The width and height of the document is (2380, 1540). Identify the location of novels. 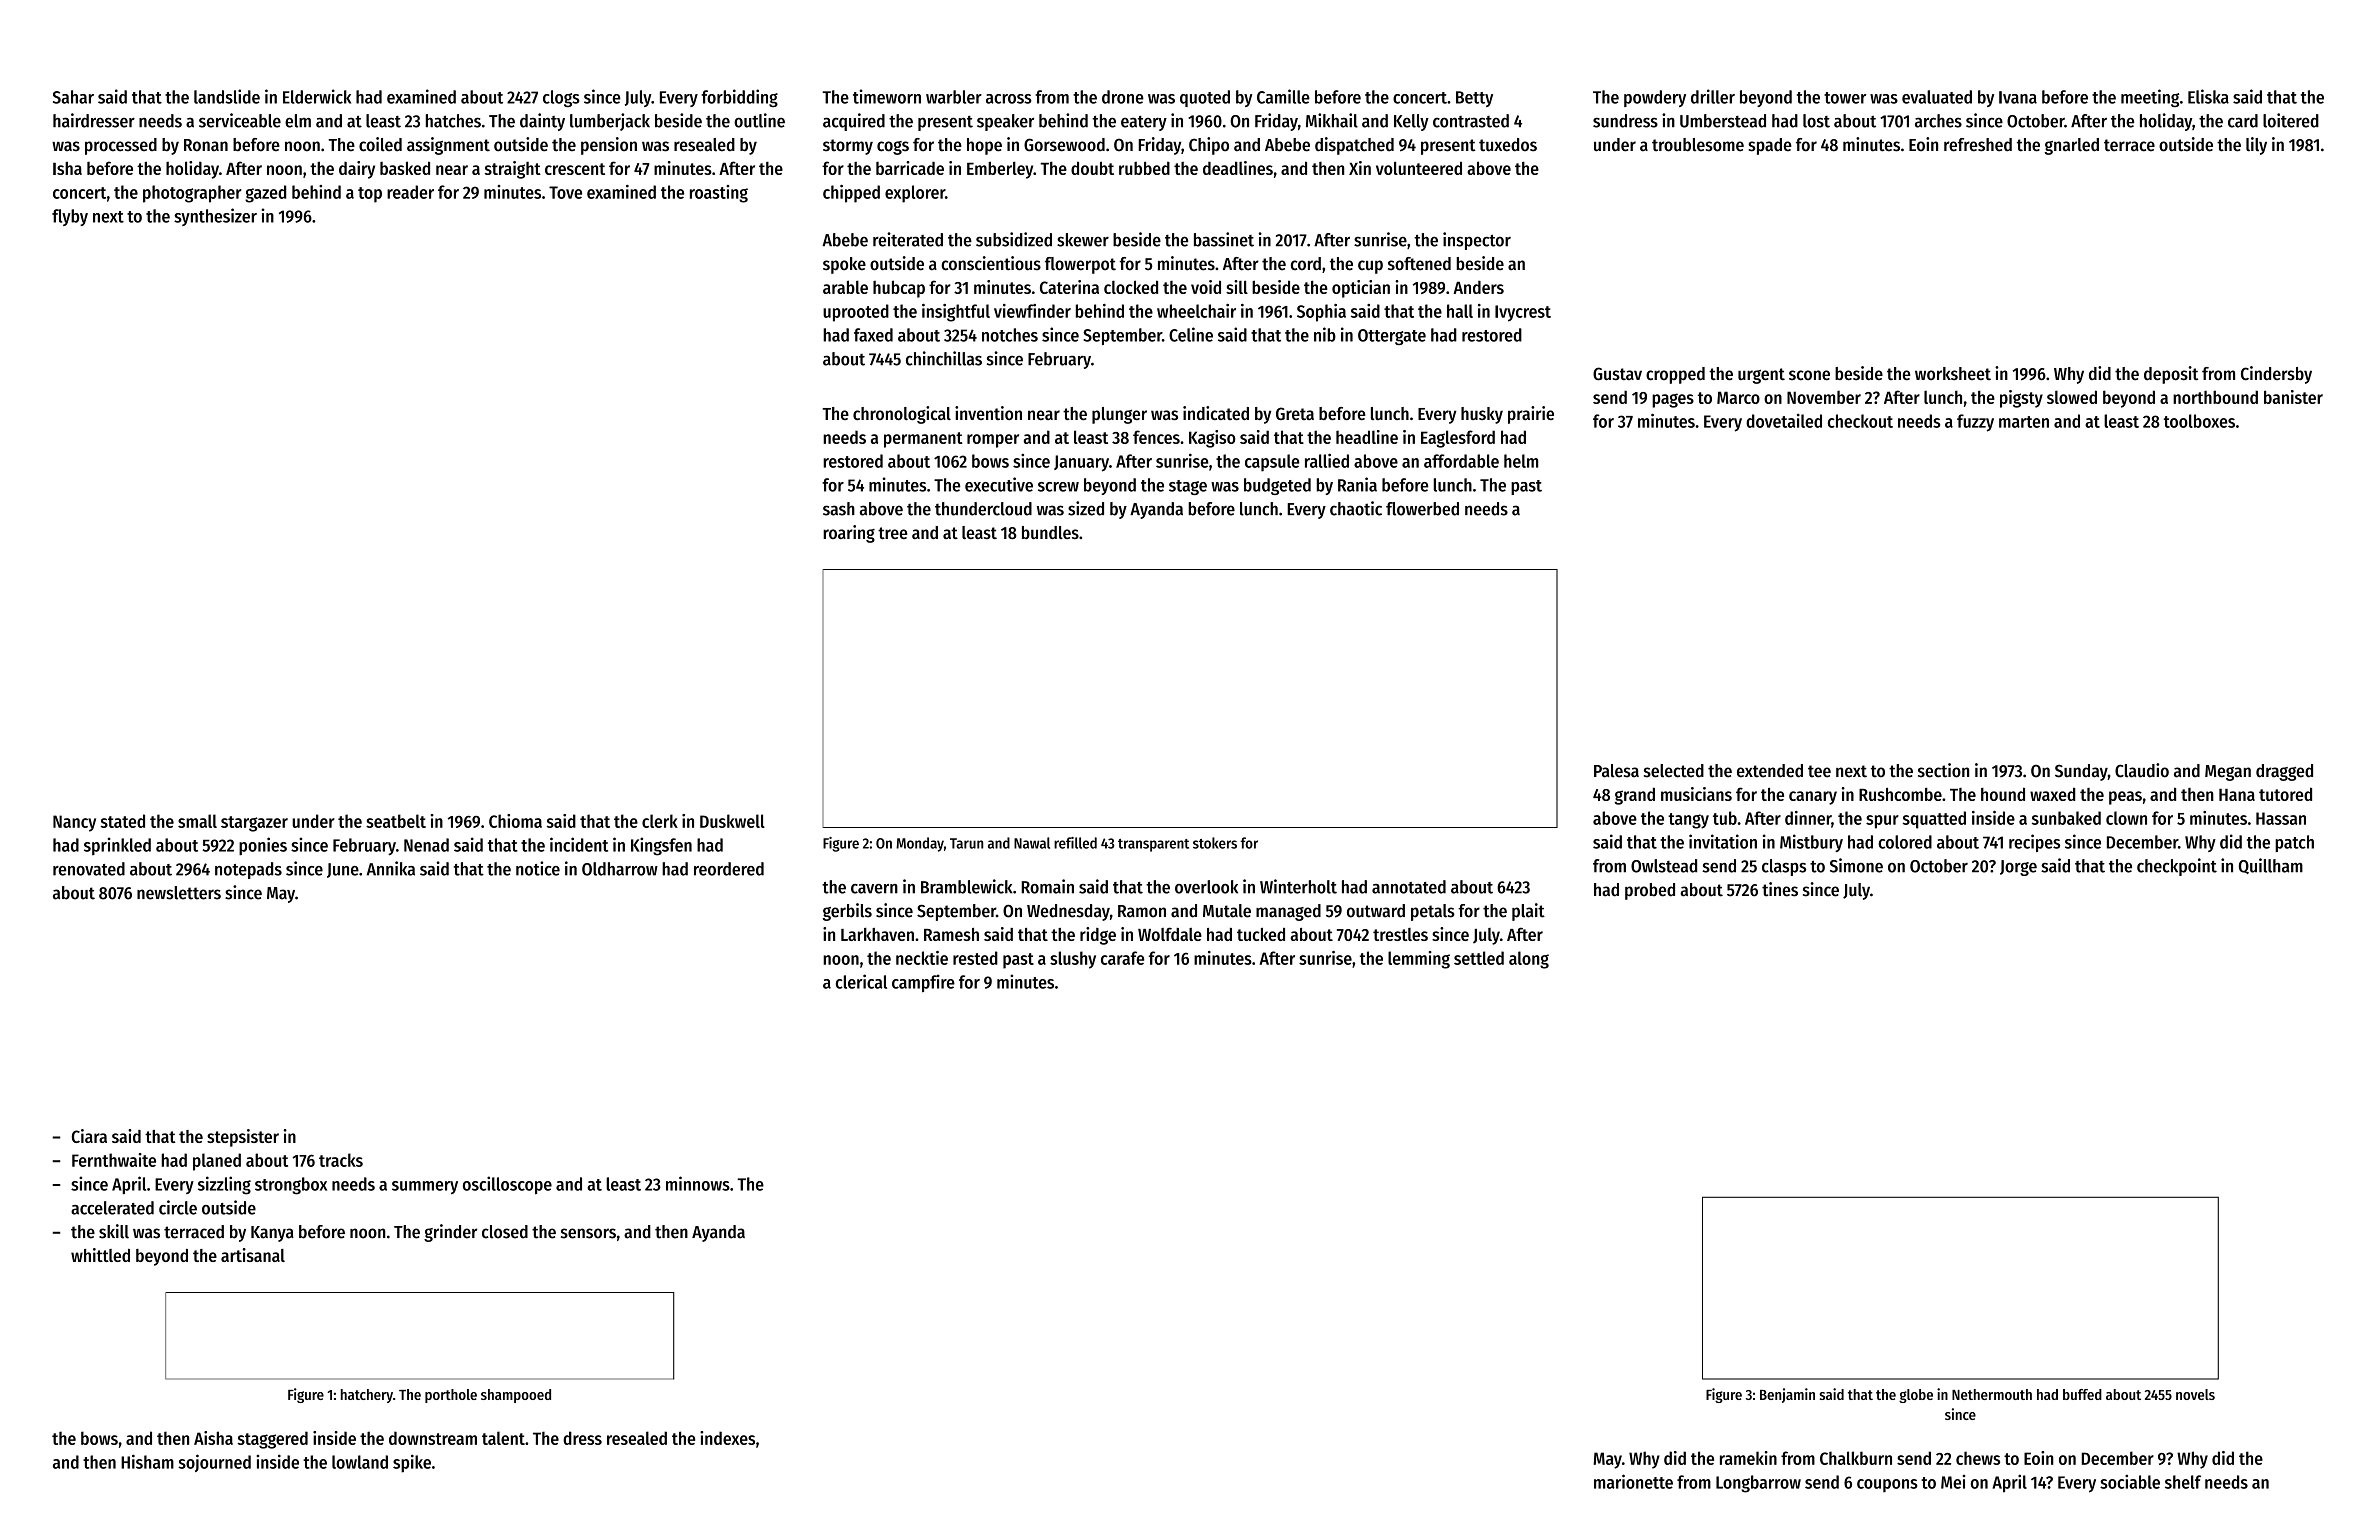
(2195, 1394).
